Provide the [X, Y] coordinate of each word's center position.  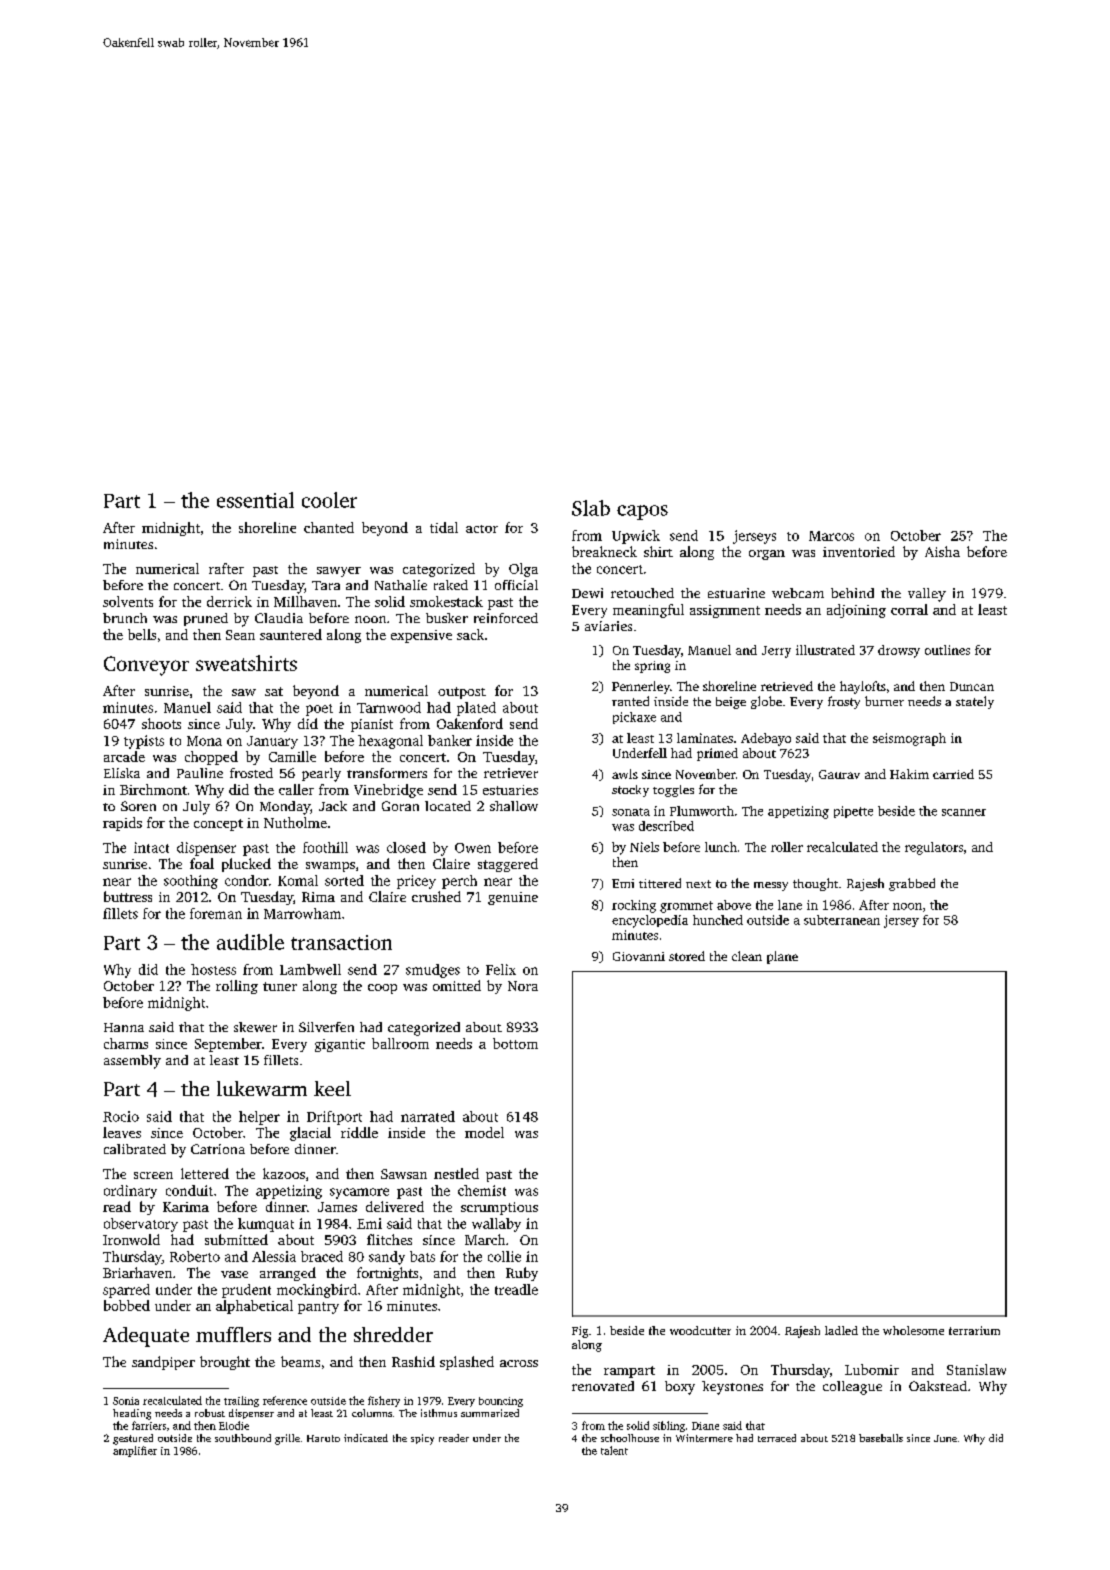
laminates [705, 738]
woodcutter [700, 1330]
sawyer [339, 572]
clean [747, 956]
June [945, 1438]
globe [766, 702]
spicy [422, 1439]
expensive [421, 636]
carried [953, 774]
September [228, 1045]
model [484, 1132]
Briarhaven [137, 1272]
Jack [333, 806]
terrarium [974, 1330]
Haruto [323, 1438]
